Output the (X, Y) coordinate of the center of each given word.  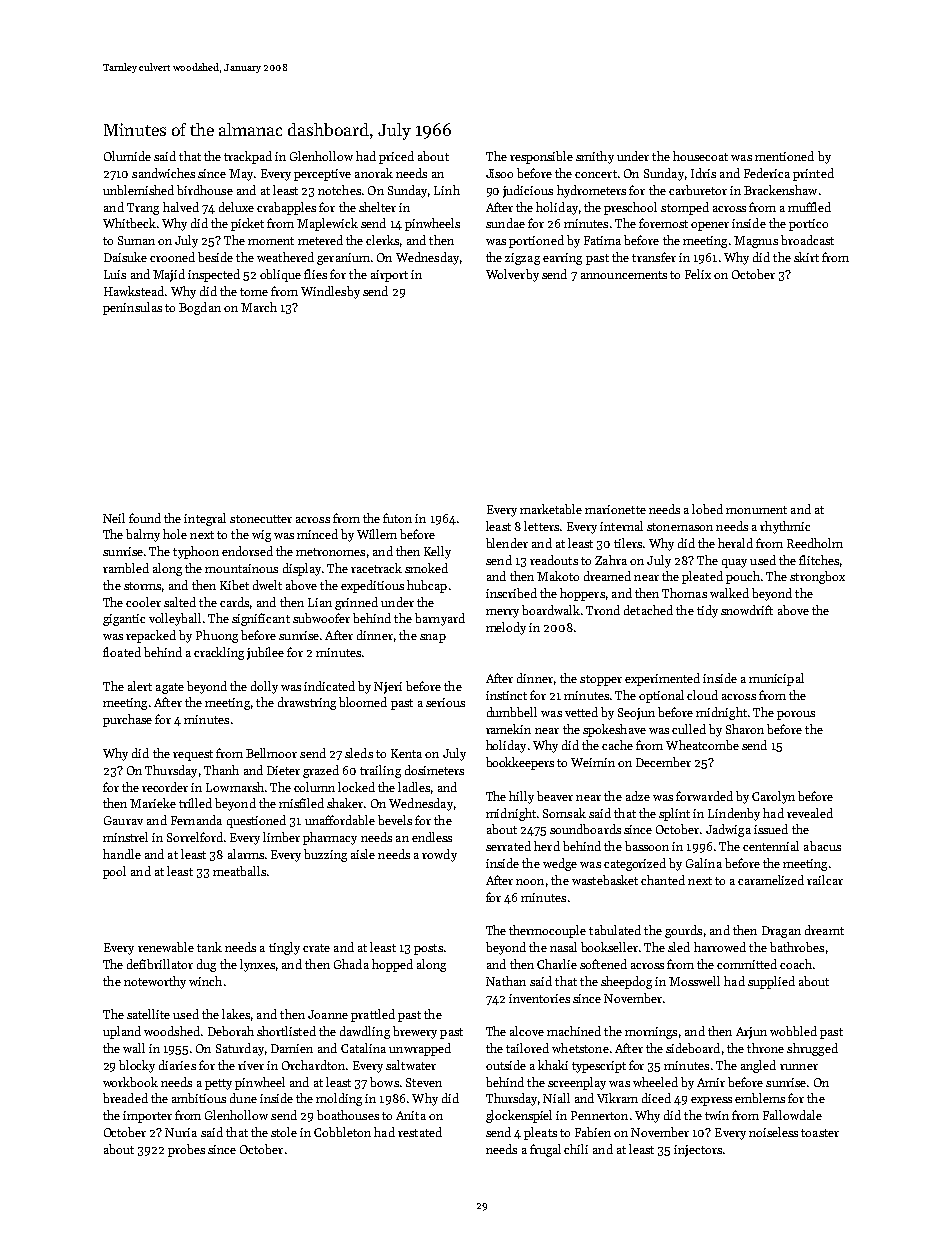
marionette (615, 509)
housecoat (700, 156)
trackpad (248, 157)
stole (284, 1132)
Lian (320, 602)
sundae (505, 223)
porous (796, 715)
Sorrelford (195, 837)
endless (432, 837)
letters (541, 526)
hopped (392, 965)
